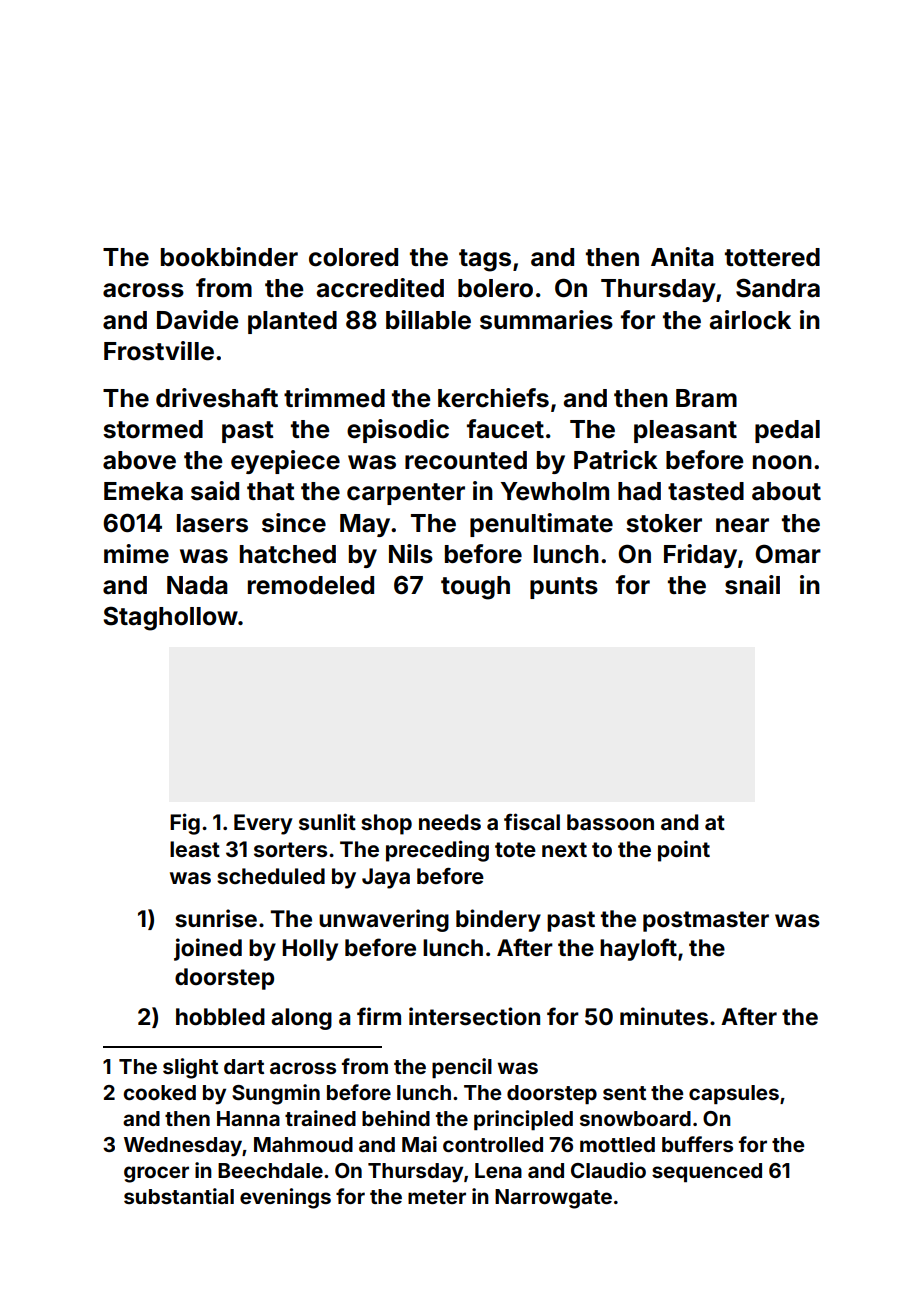  I want to click on colored, so click(353, 257).
